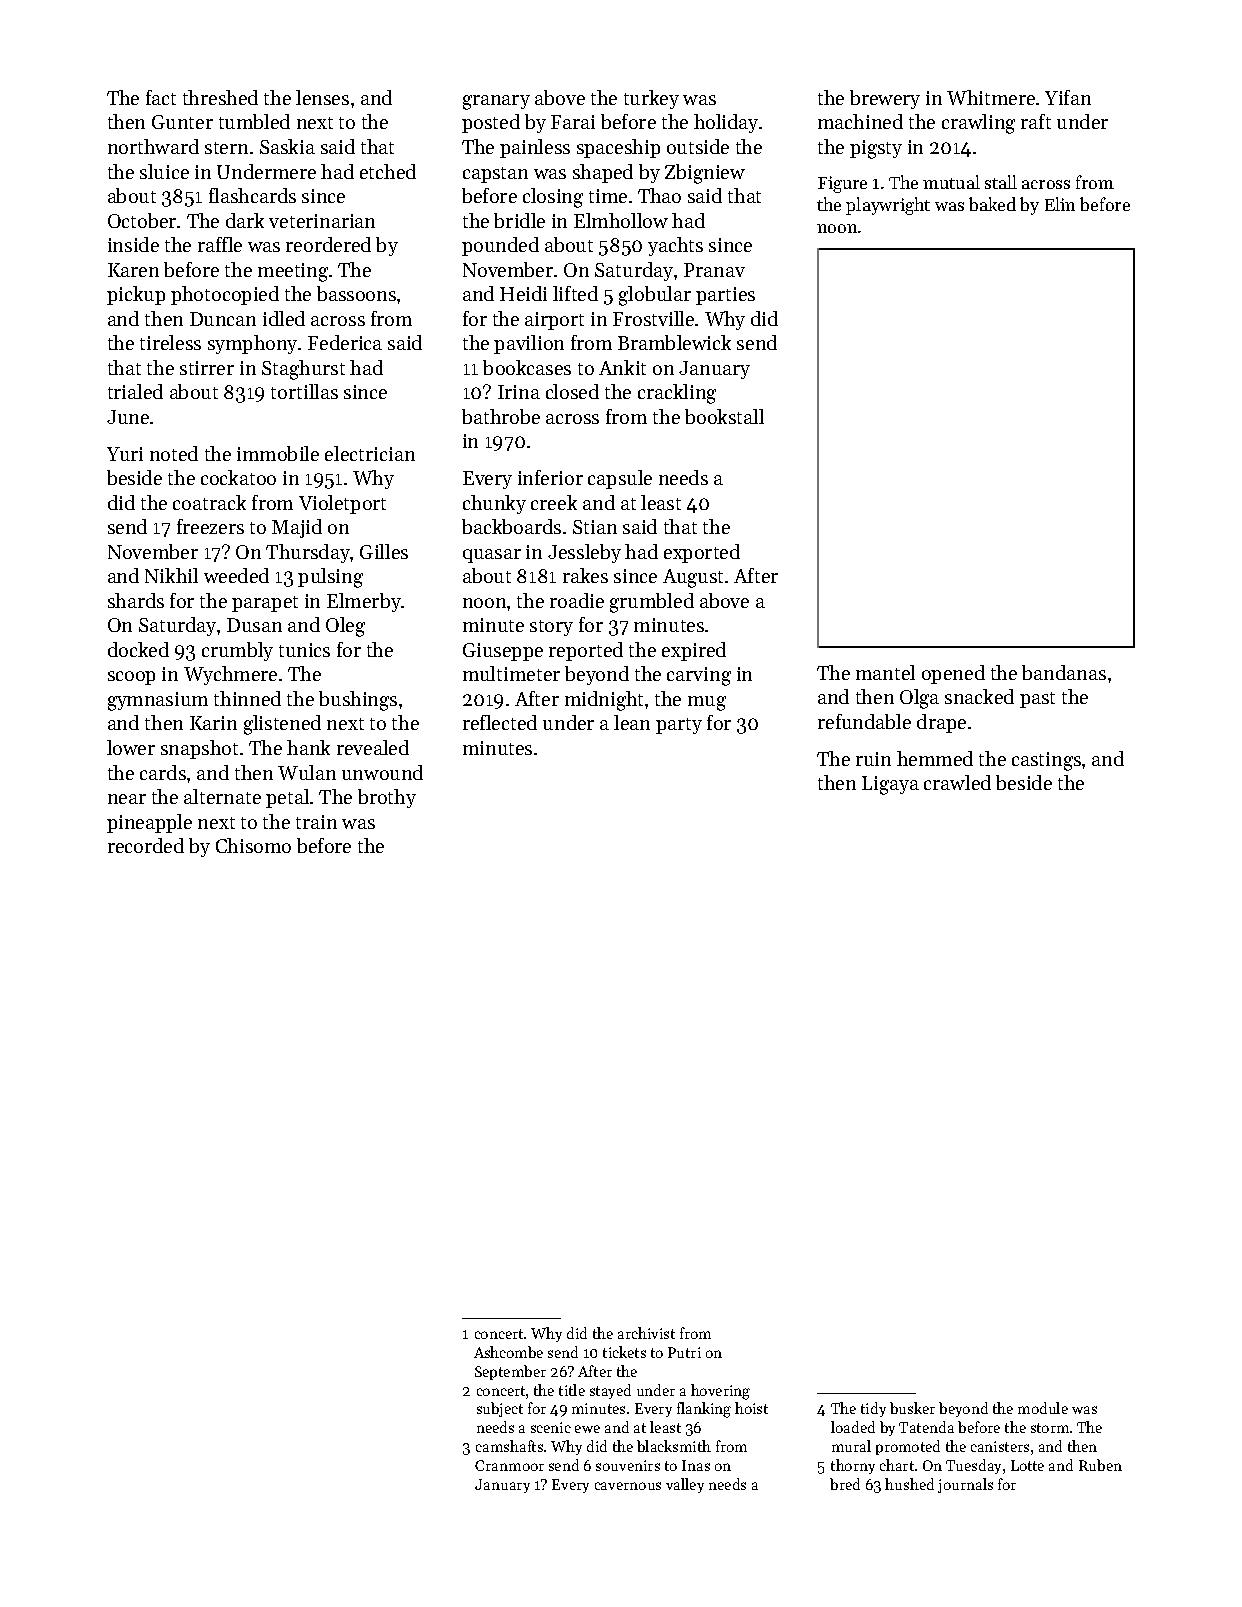 Image resolution: width=1242 pixels, height=1607 pixels. What do you see at coordinates (1043, 1408) in the image?
I see `module` at bounding box center [1043, 1408].
